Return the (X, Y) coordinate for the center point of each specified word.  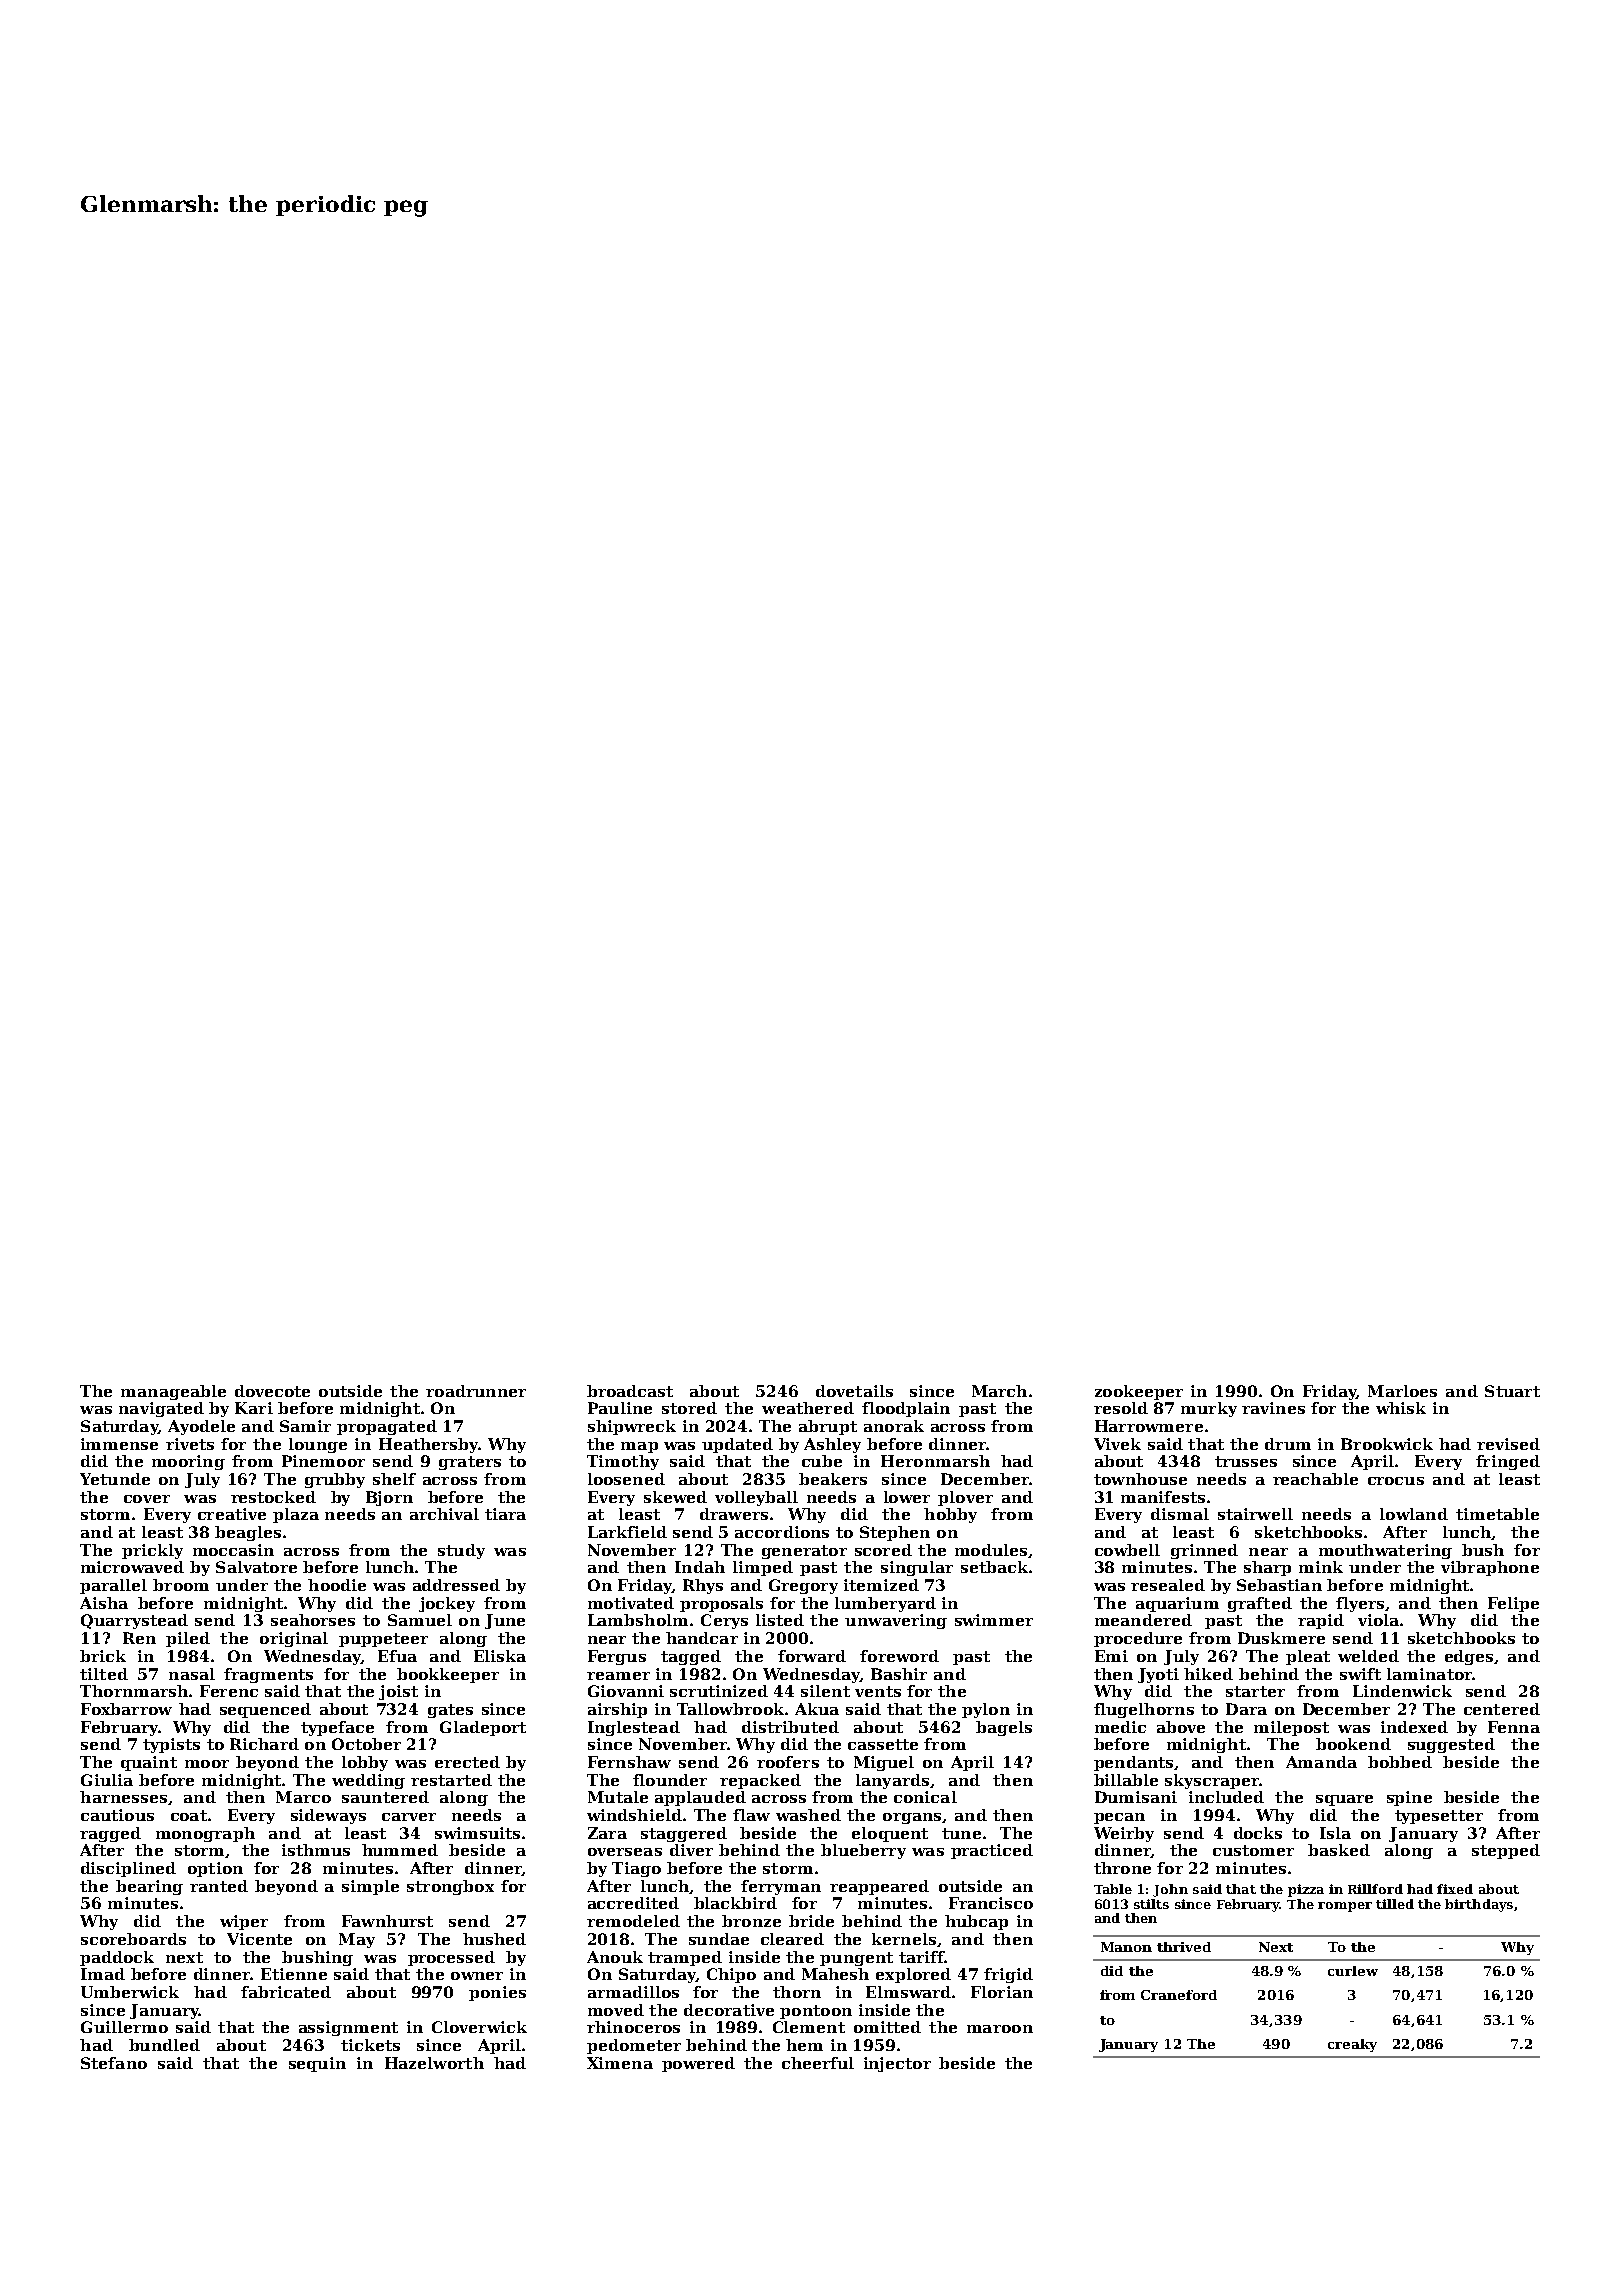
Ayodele (201, 1427)
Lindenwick (1402, 1691)
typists (171, 1745)
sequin (317, 2064)
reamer (618, 1676)
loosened (626, 1479)
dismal (1180, 1514)
